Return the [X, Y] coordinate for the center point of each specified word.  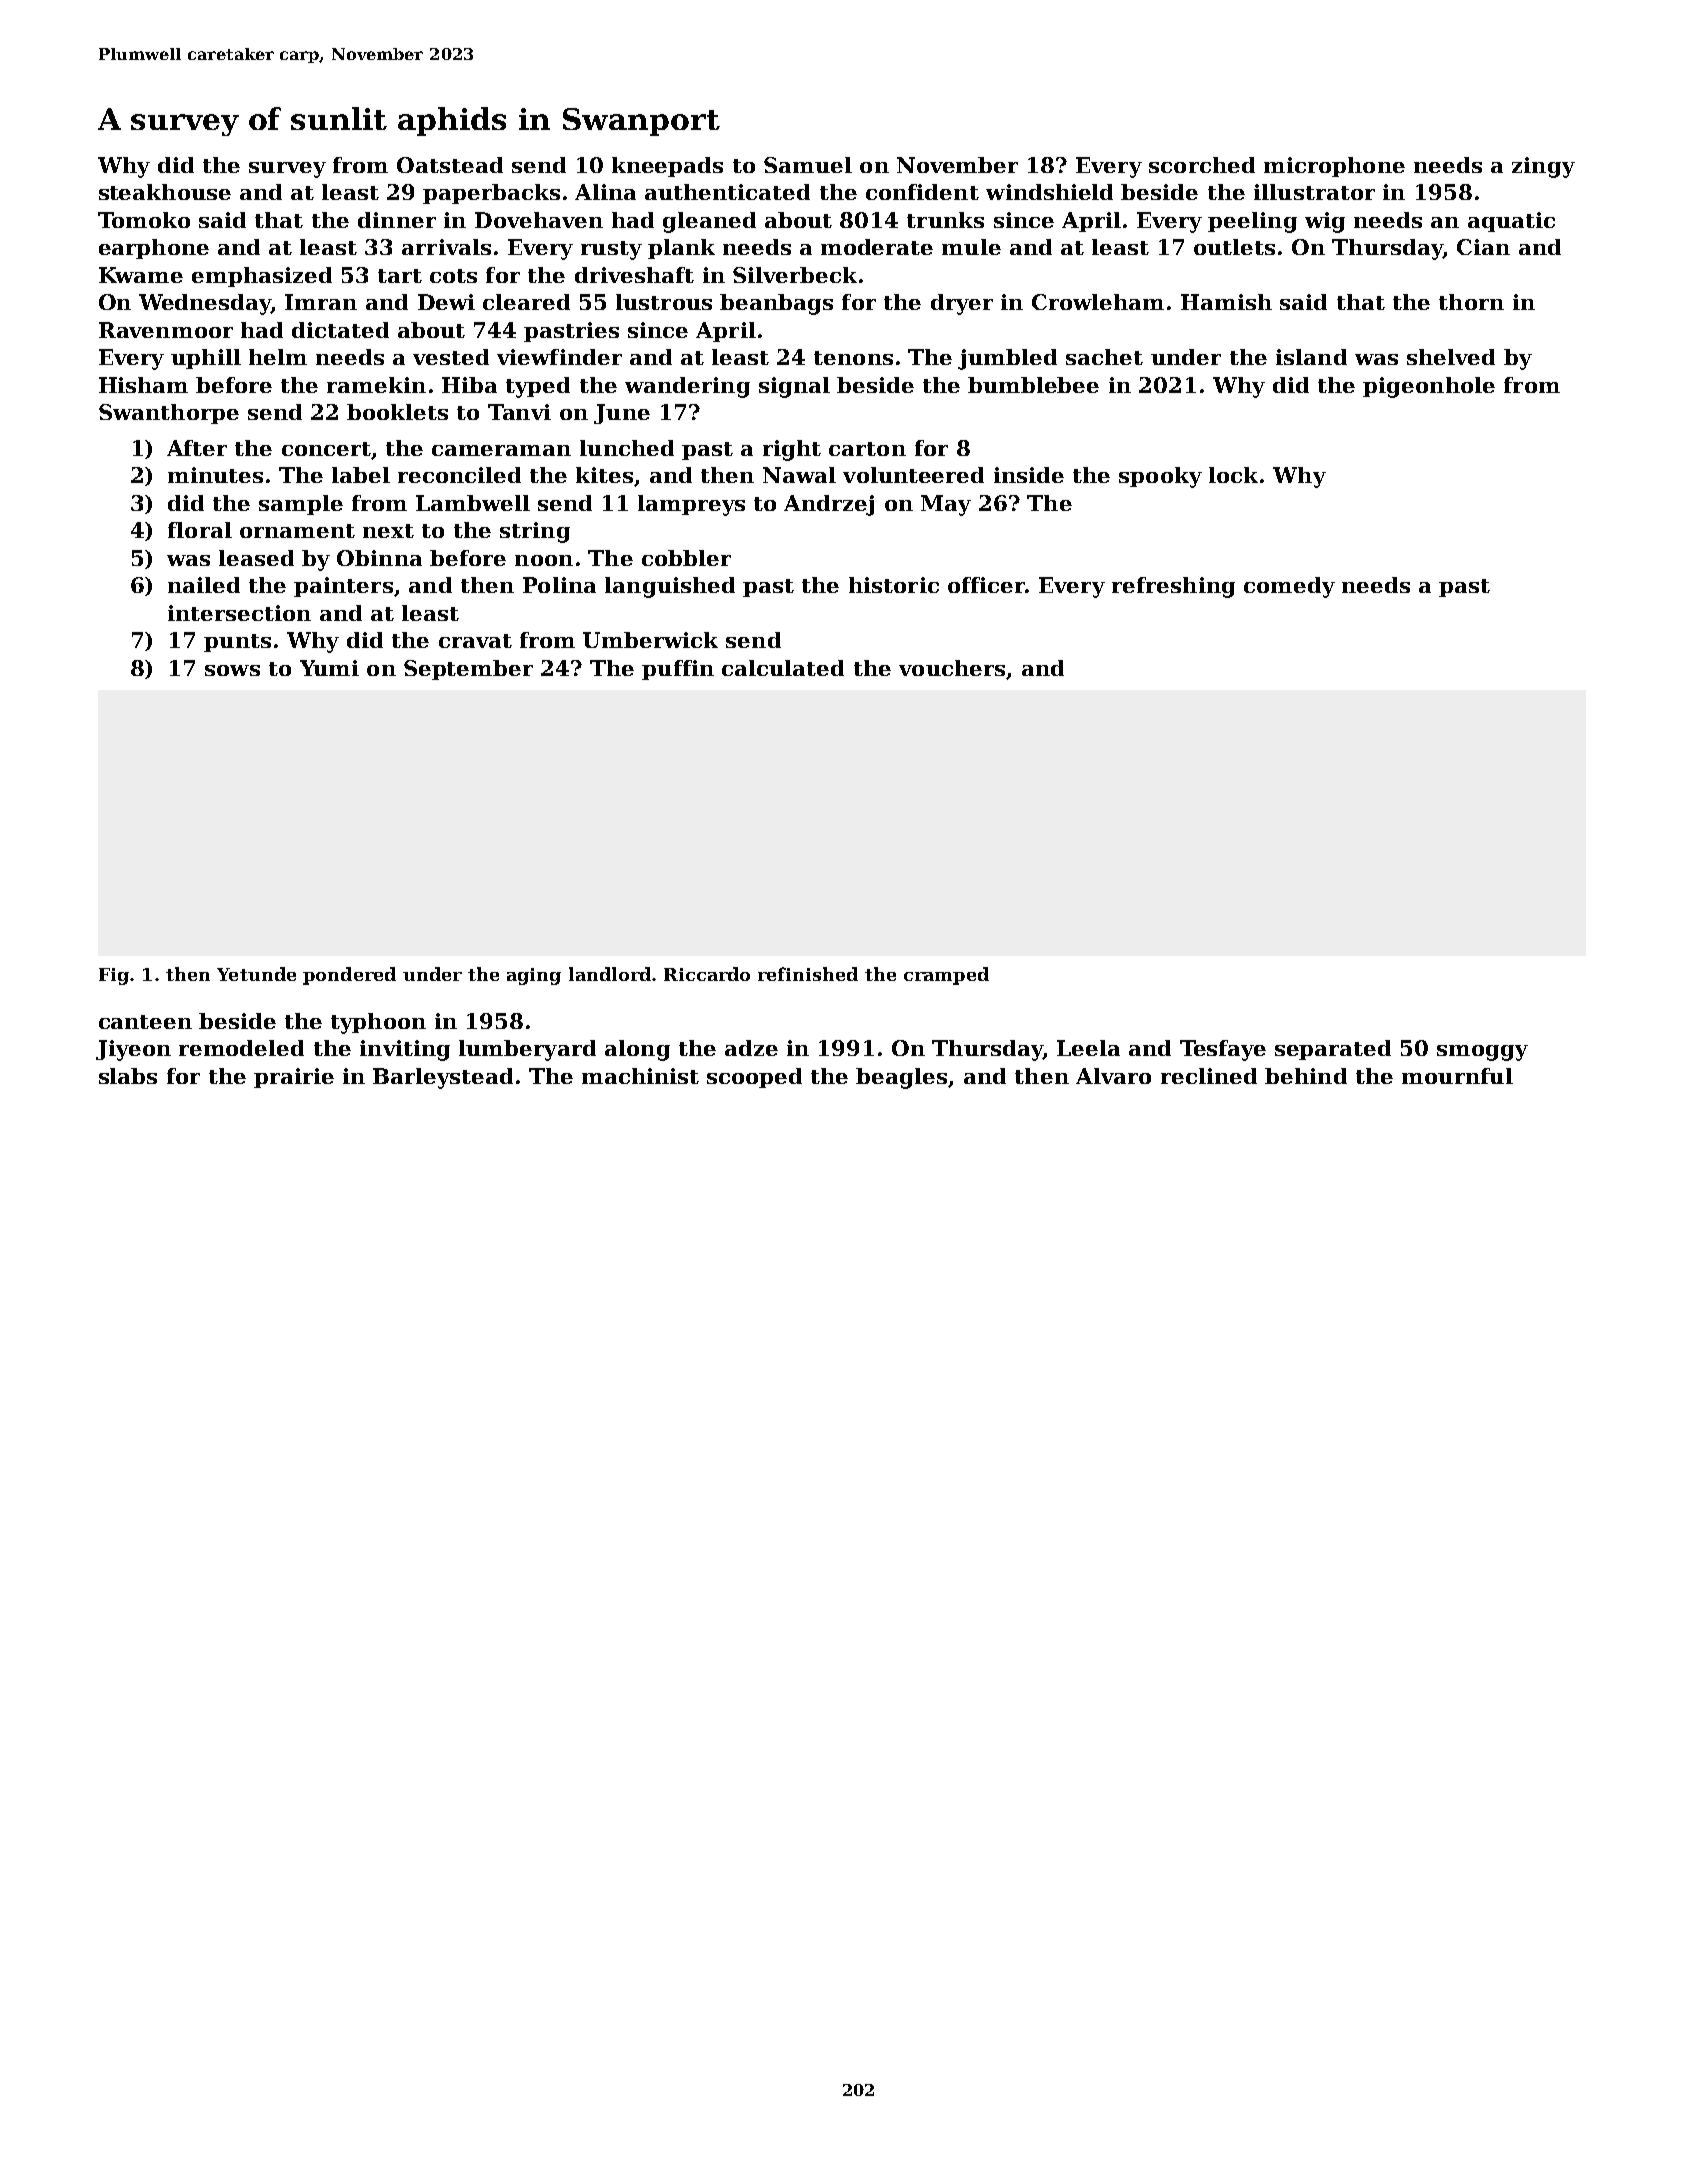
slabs [128, 1076]
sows [232, 670]
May [946, 505]
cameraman [501, 450]
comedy [1289, 587]
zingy [1543, 167]
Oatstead [450, 165]
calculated [783, 668]
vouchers [952, 668]
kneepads [667, 167]
